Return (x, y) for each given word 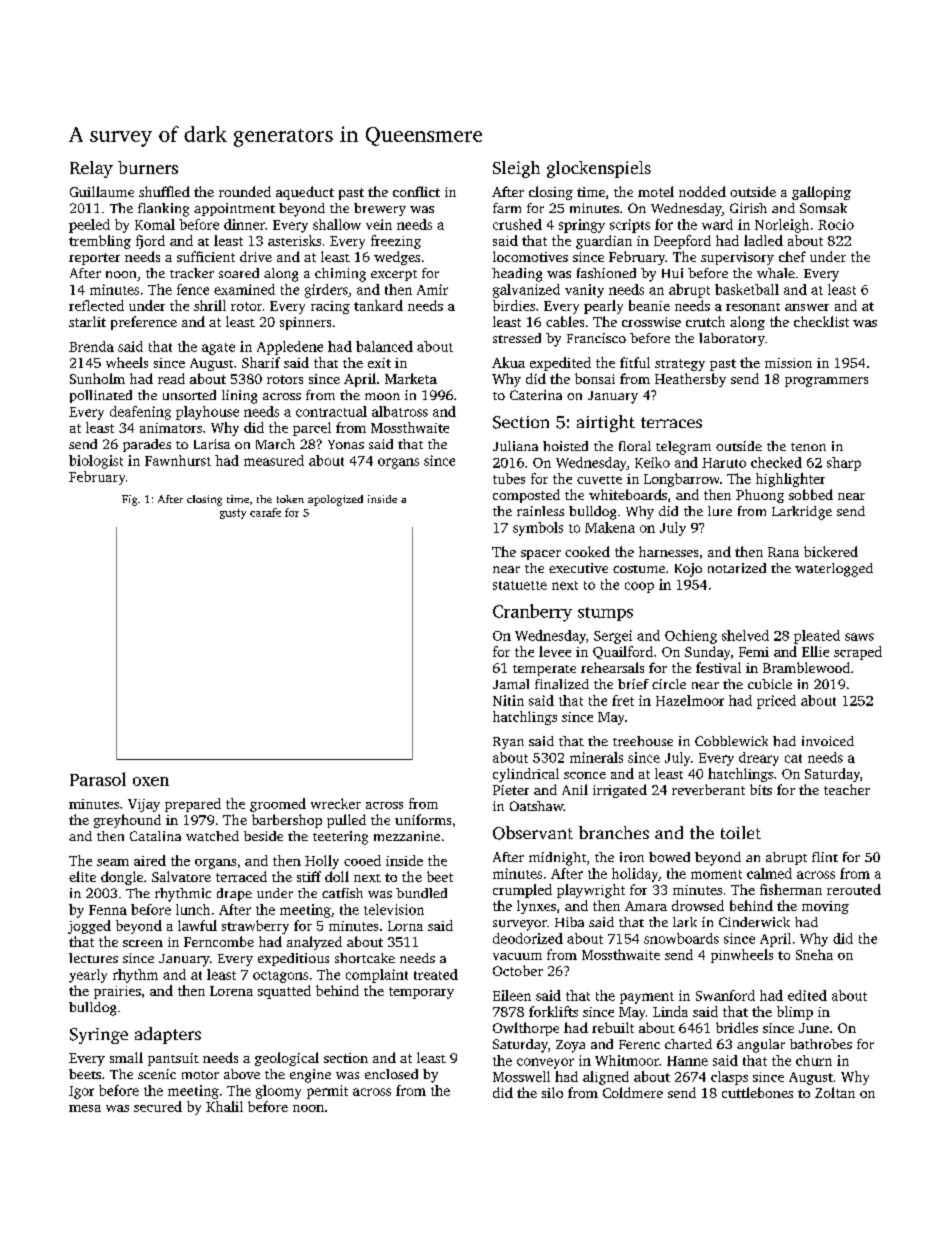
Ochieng (691, 637)
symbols (538, 529)
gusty (233, 514)
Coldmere (633, 1092)
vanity (584, 291)
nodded (702, 191)
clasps (729, 1078)
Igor (81, 1092)
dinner (244, 224)
